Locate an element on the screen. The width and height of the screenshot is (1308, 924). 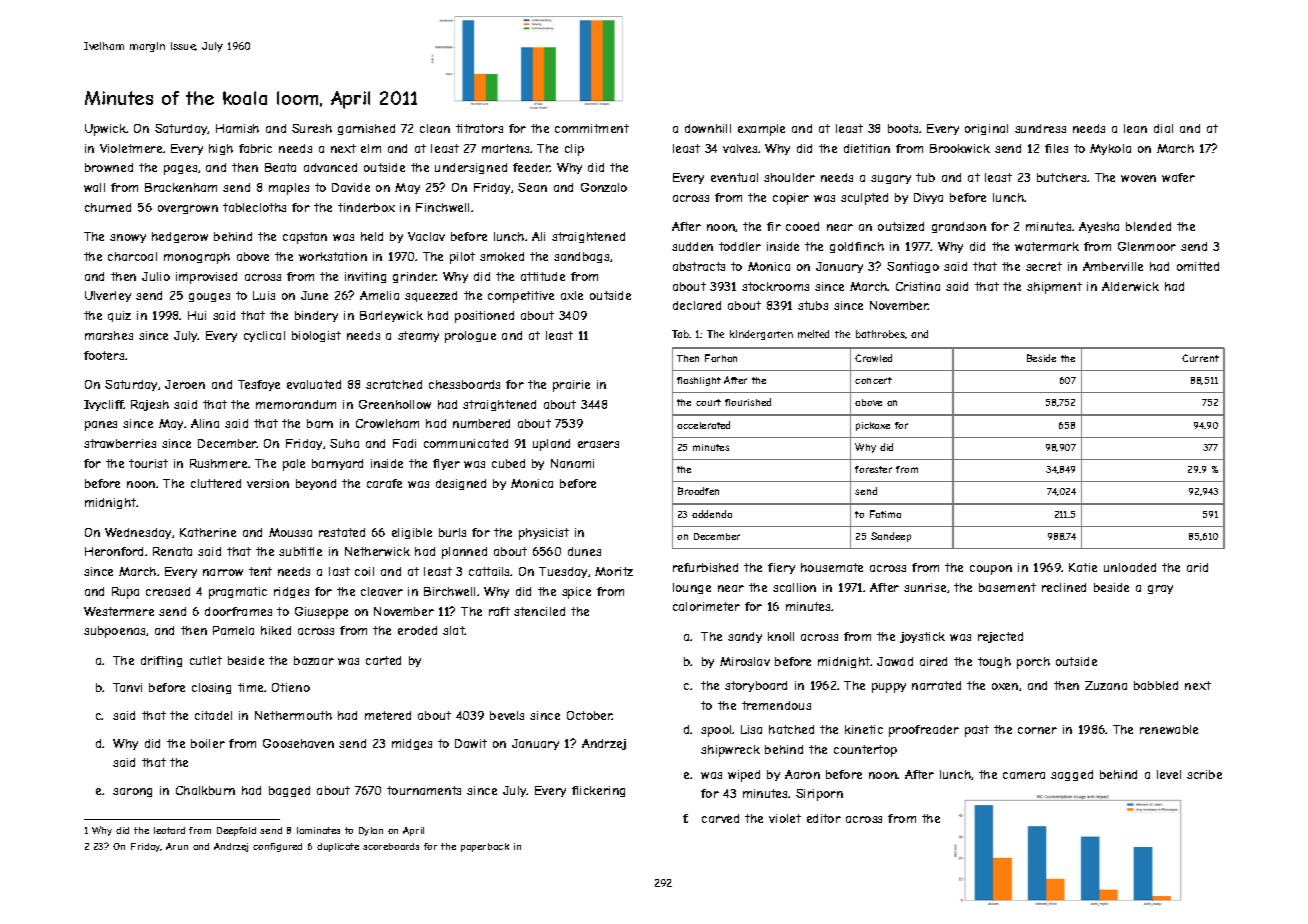
bazaar is located at coordinates (314, 660).
